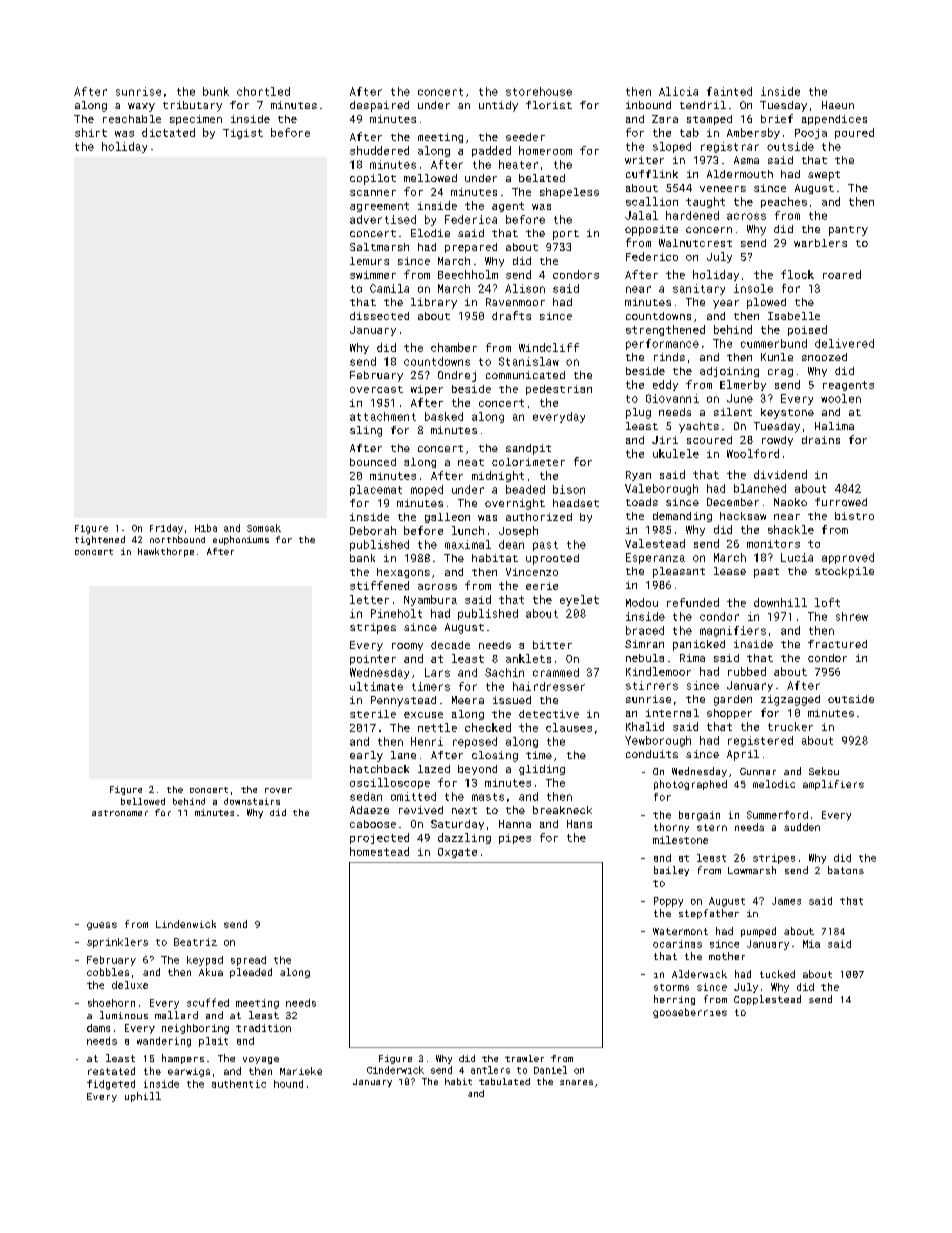  Describe the element at coordinates (556, 672) in the screenshot. I see `crammed` at that location.
